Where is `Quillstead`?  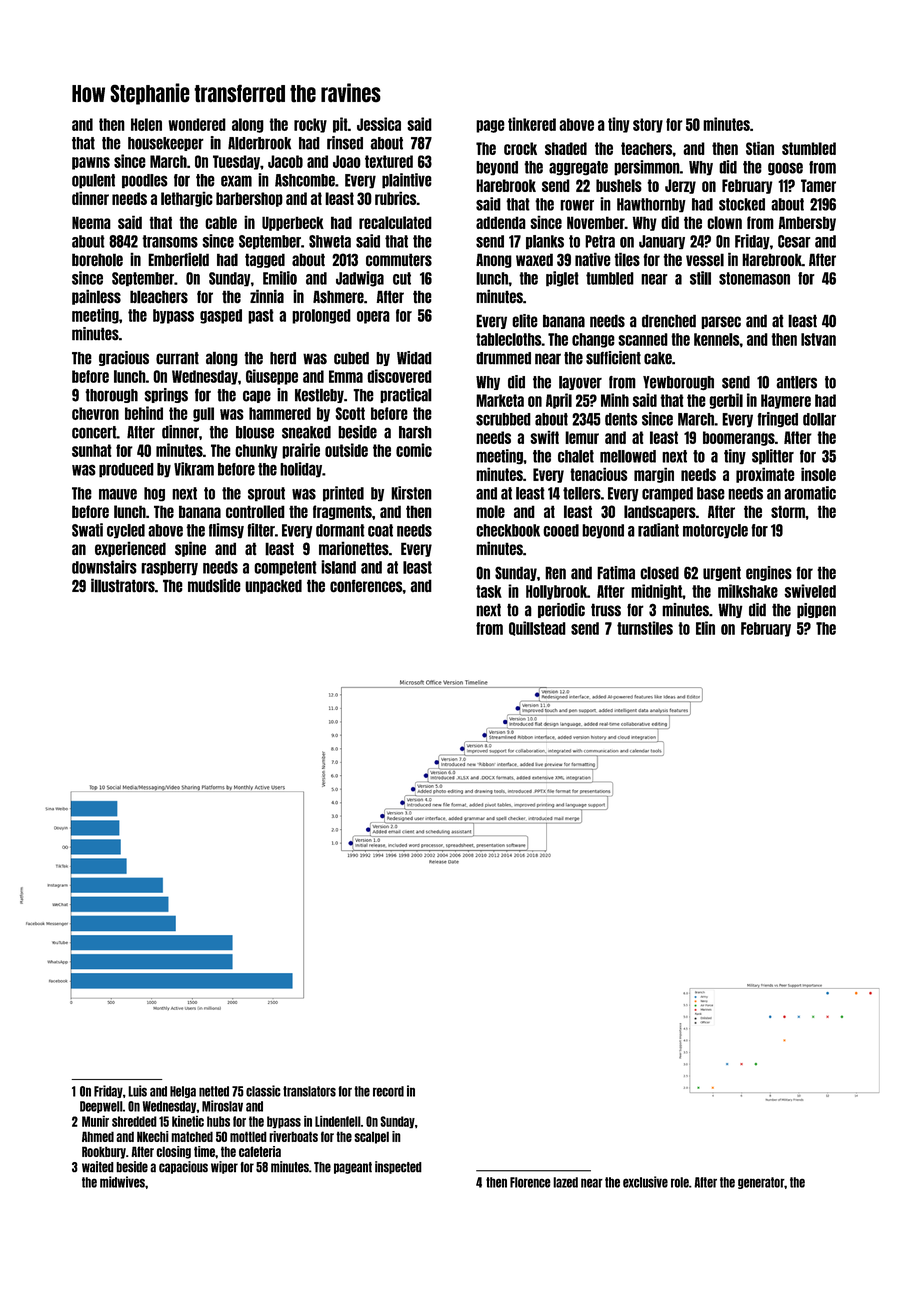 Quillstead is located at coordinates (537, 628).
